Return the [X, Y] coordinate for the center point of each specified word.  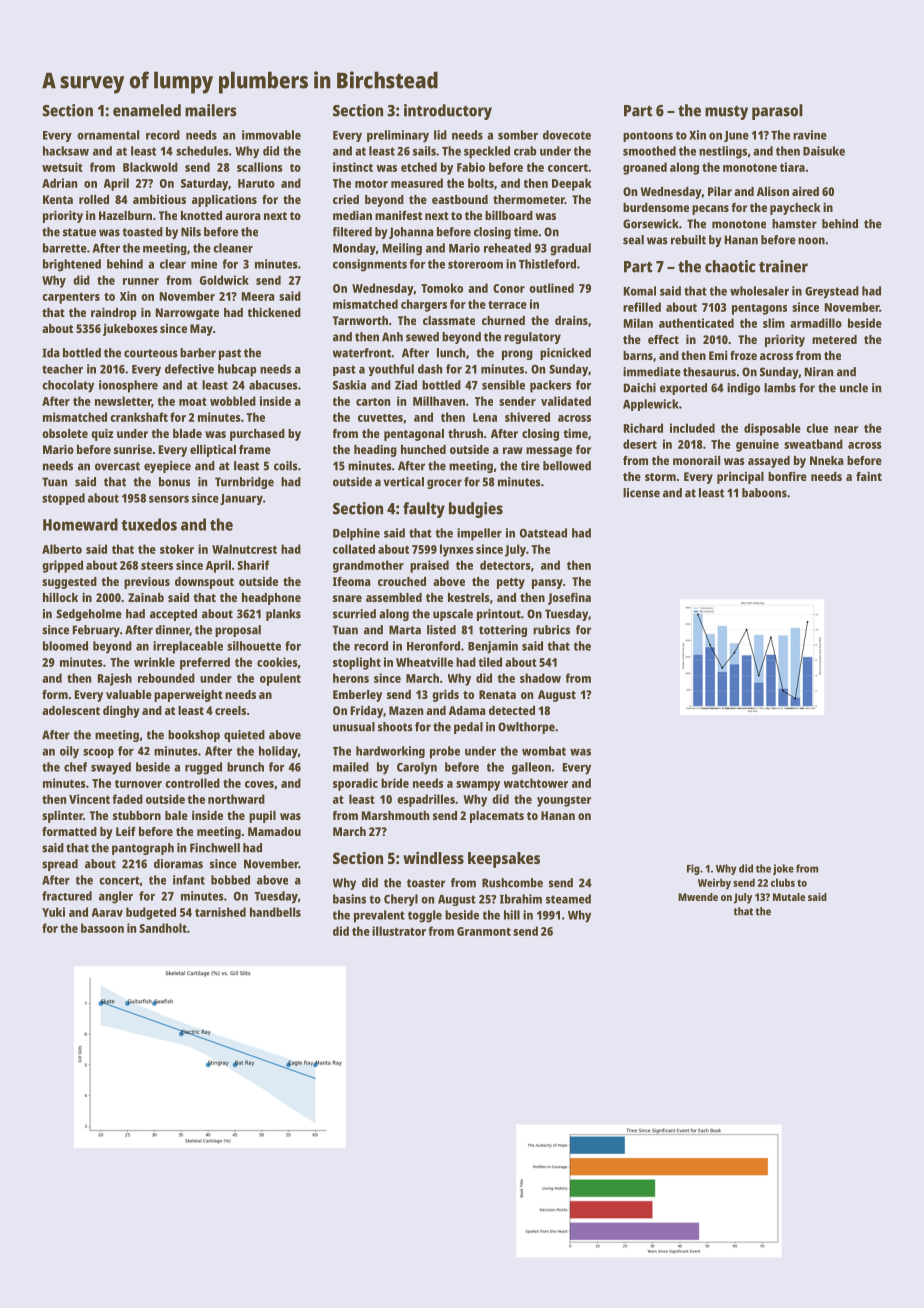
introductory [448, 112]
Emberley [357, 696]
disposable [772, 429]
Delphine [356, 534]
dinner [172, 630]
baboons [764, 493]
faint [869, 476]
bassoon [102, 928]
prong [517, 355]
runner [141, 281]
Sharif [253, 565]
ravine [810, 135]
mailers [211, 110]
